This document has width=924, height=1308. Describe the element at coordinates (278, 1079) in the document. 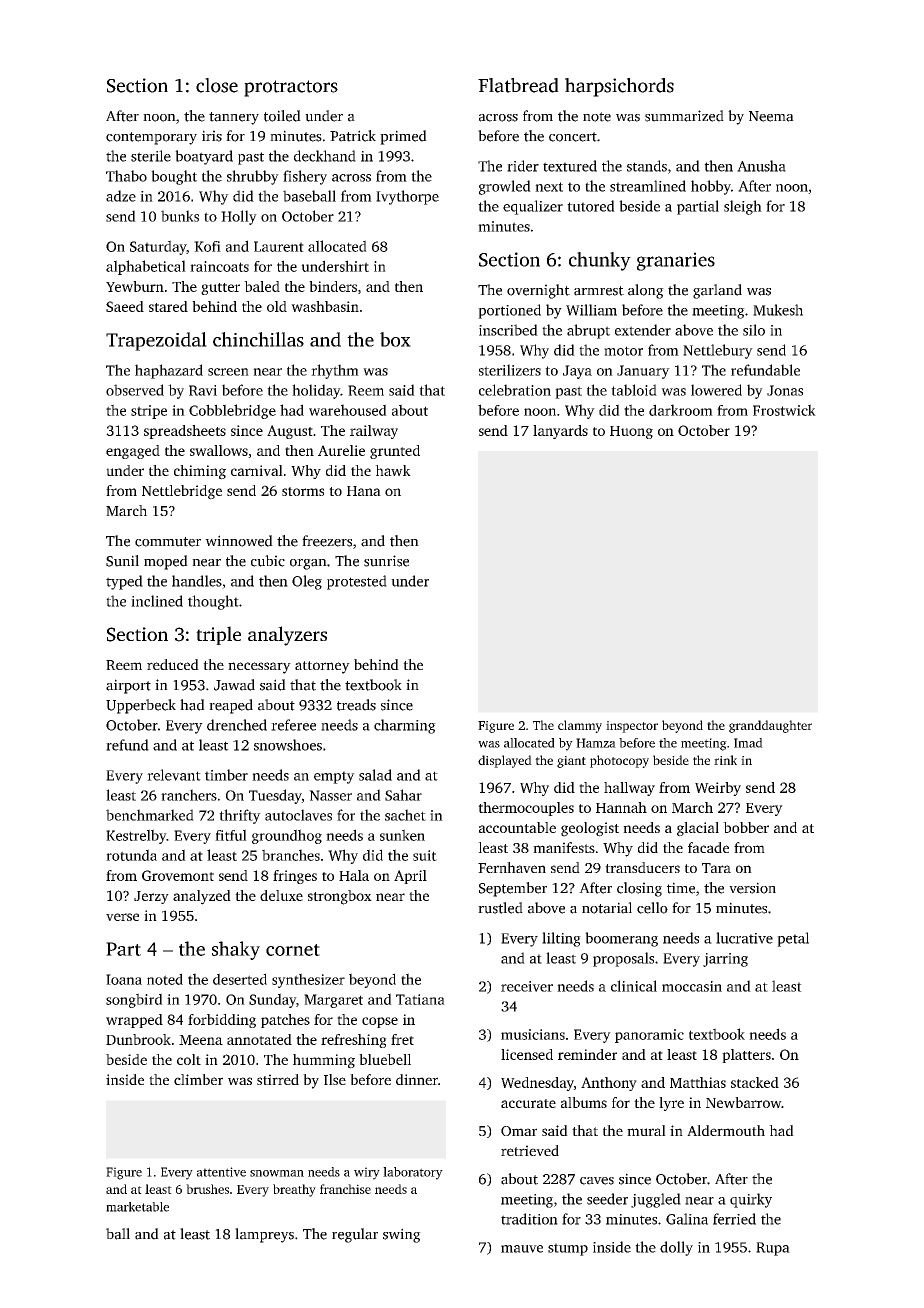

I see `stirred` at that location.
